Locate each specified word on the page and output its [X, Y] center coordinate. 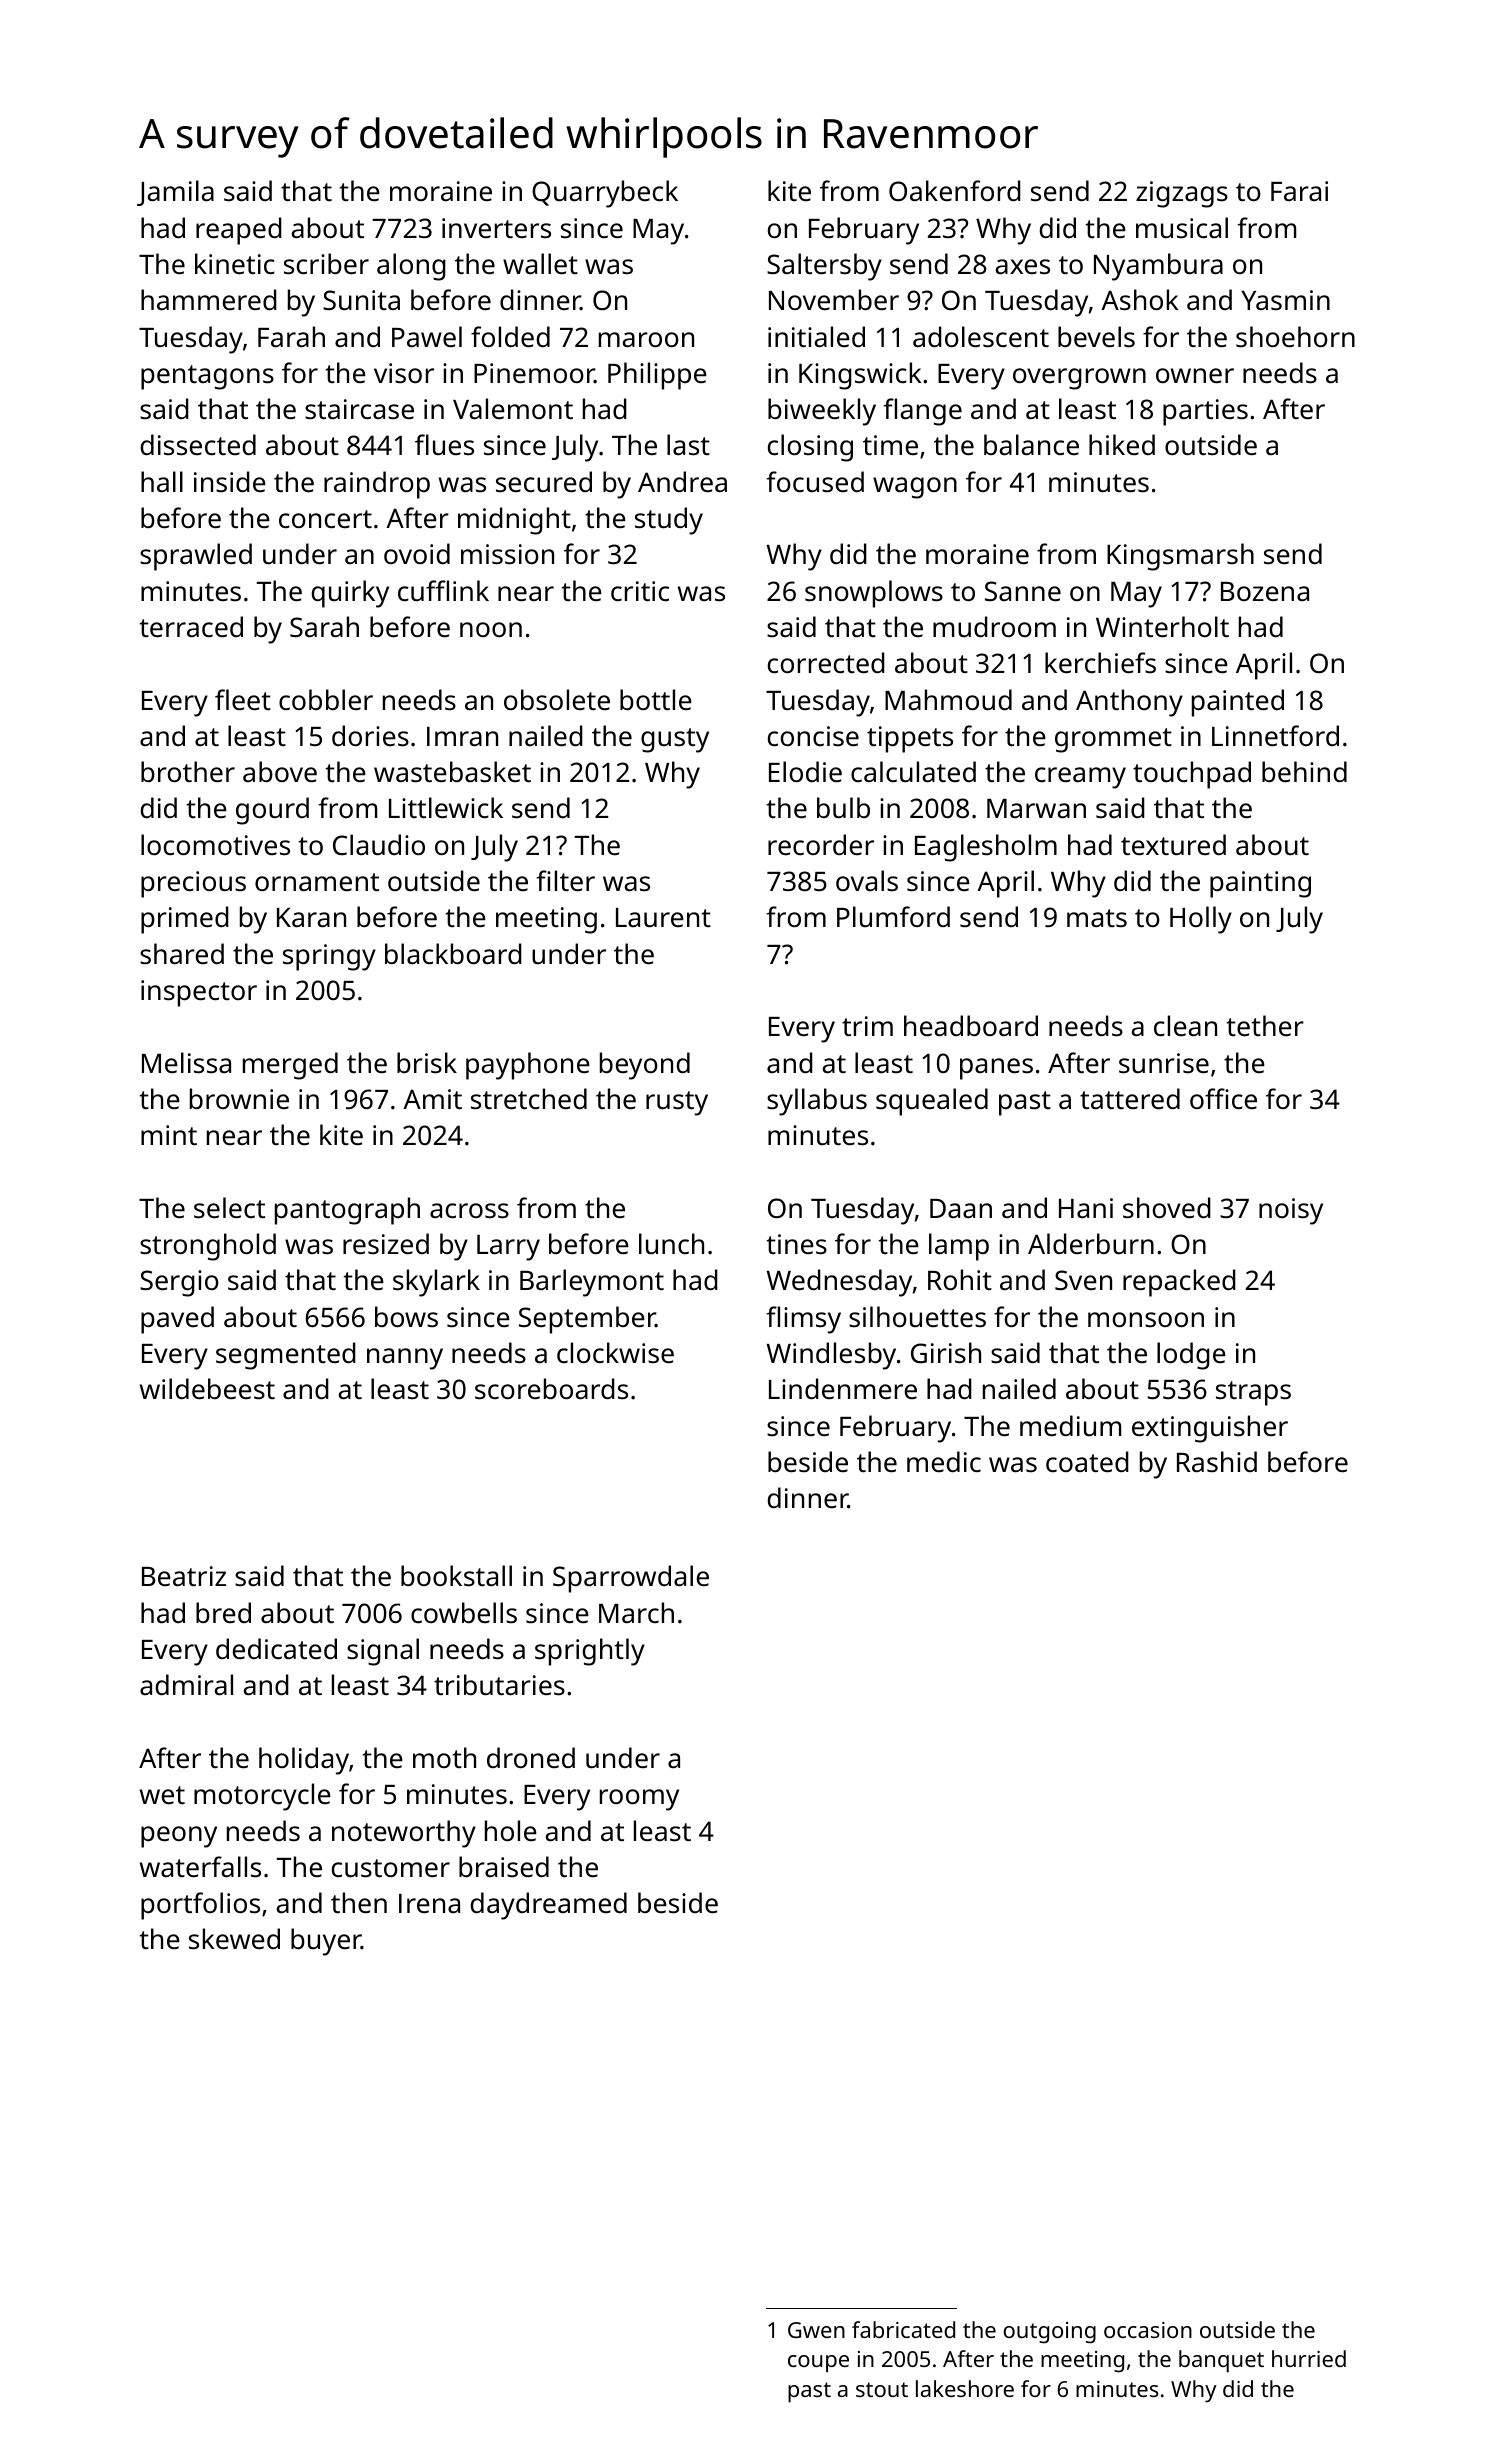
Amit [432, 1099]
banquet [1221, 2361]
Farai [1299, 191]
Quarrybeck [605, 194]
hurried [1309, 2358]
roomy [639, 1800]
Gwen [816, 2330]
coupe [818, 2364]
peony [179, 1837]
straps [1253, 1393]
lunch [671, 1243]
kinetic [235, 264]
